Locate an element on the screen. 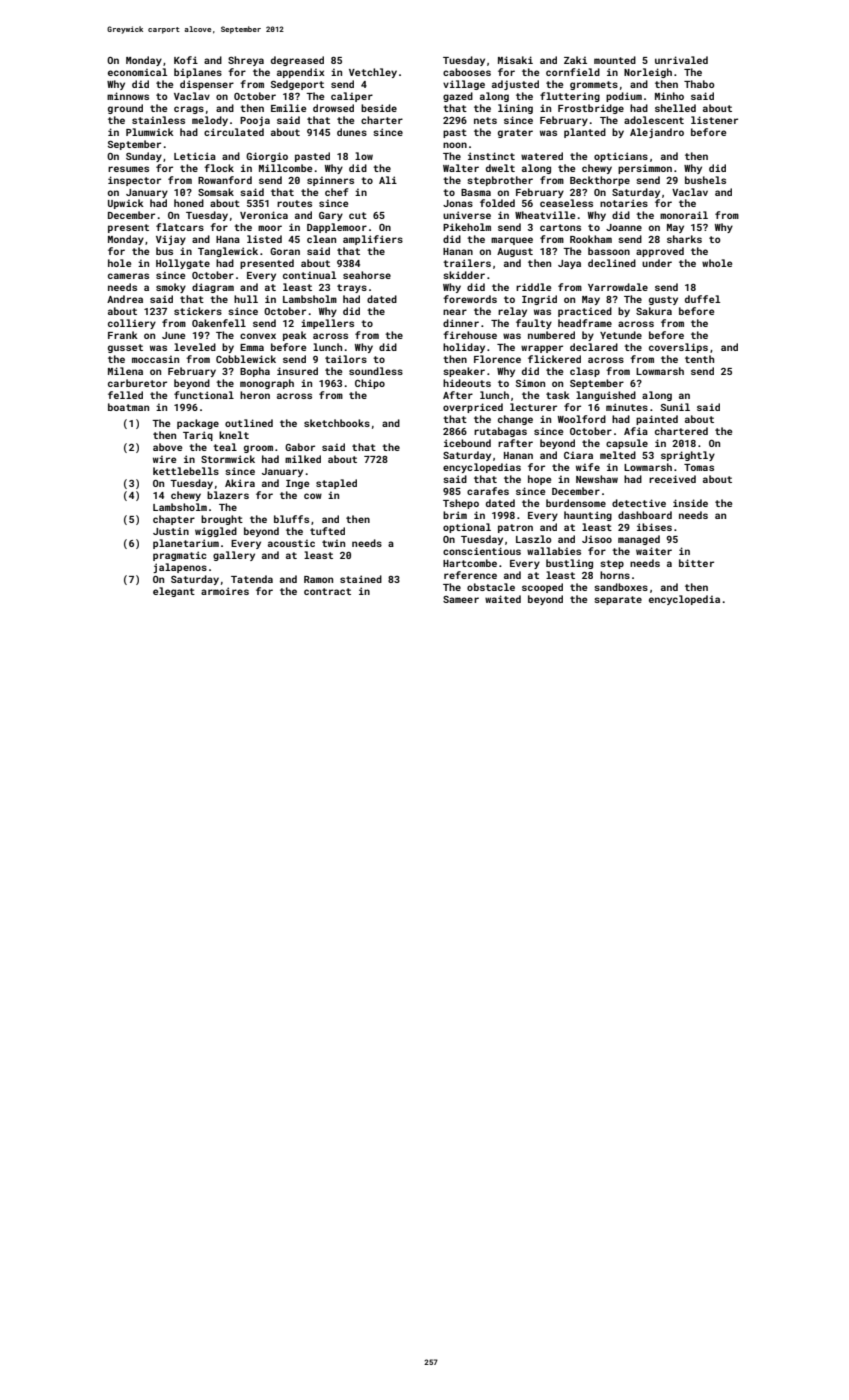 Image resolution: width=849 pixels, height=1400 pixels. cameras is located at coordinates (128, 276).
